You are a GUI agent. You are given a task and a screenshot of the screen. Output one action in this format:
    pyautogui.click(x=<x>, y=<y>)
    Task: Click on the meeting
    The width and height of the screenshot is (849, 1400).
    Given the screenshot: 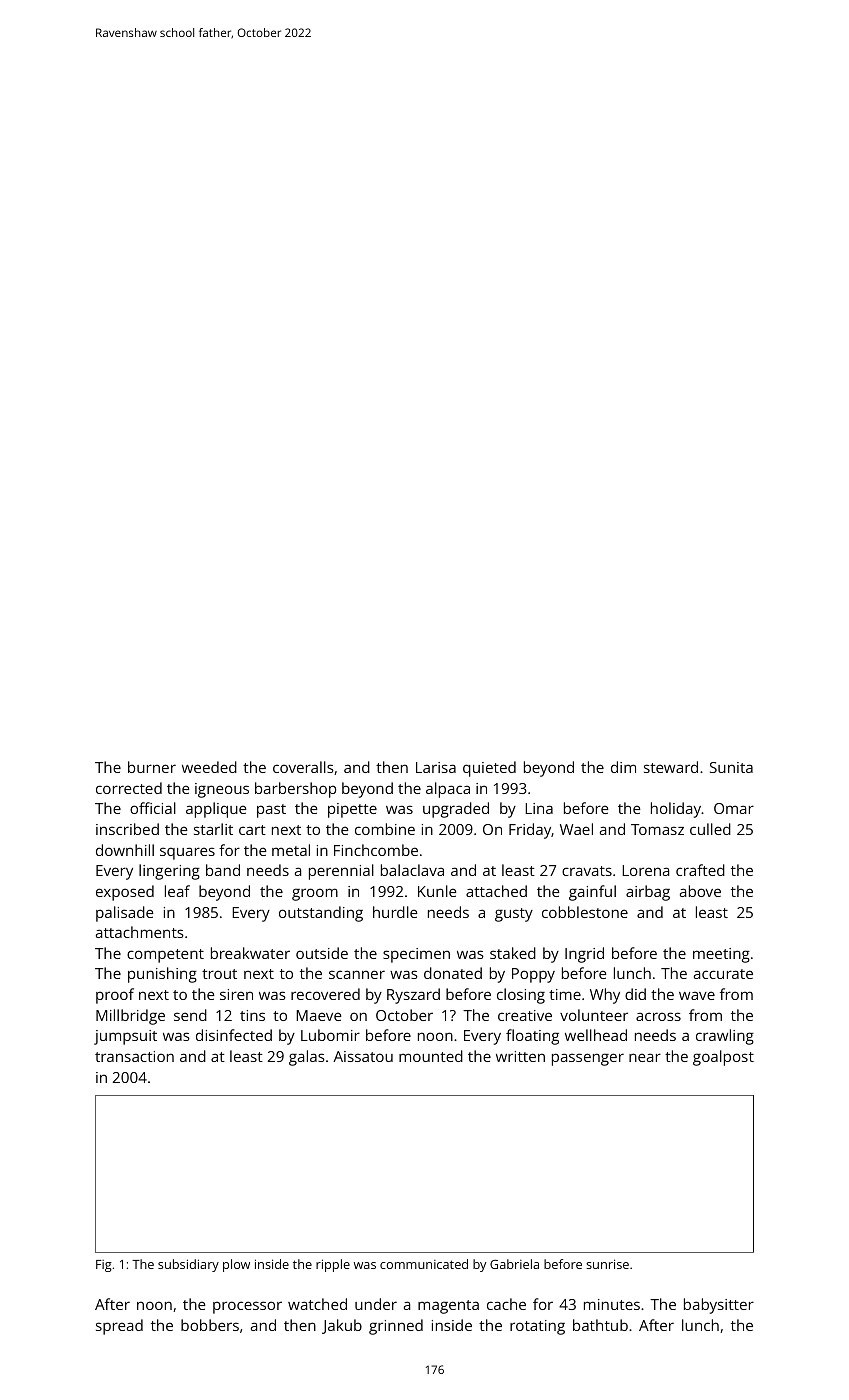 What is the action you would take?
    pyautogui.click(x=721, y=955)
